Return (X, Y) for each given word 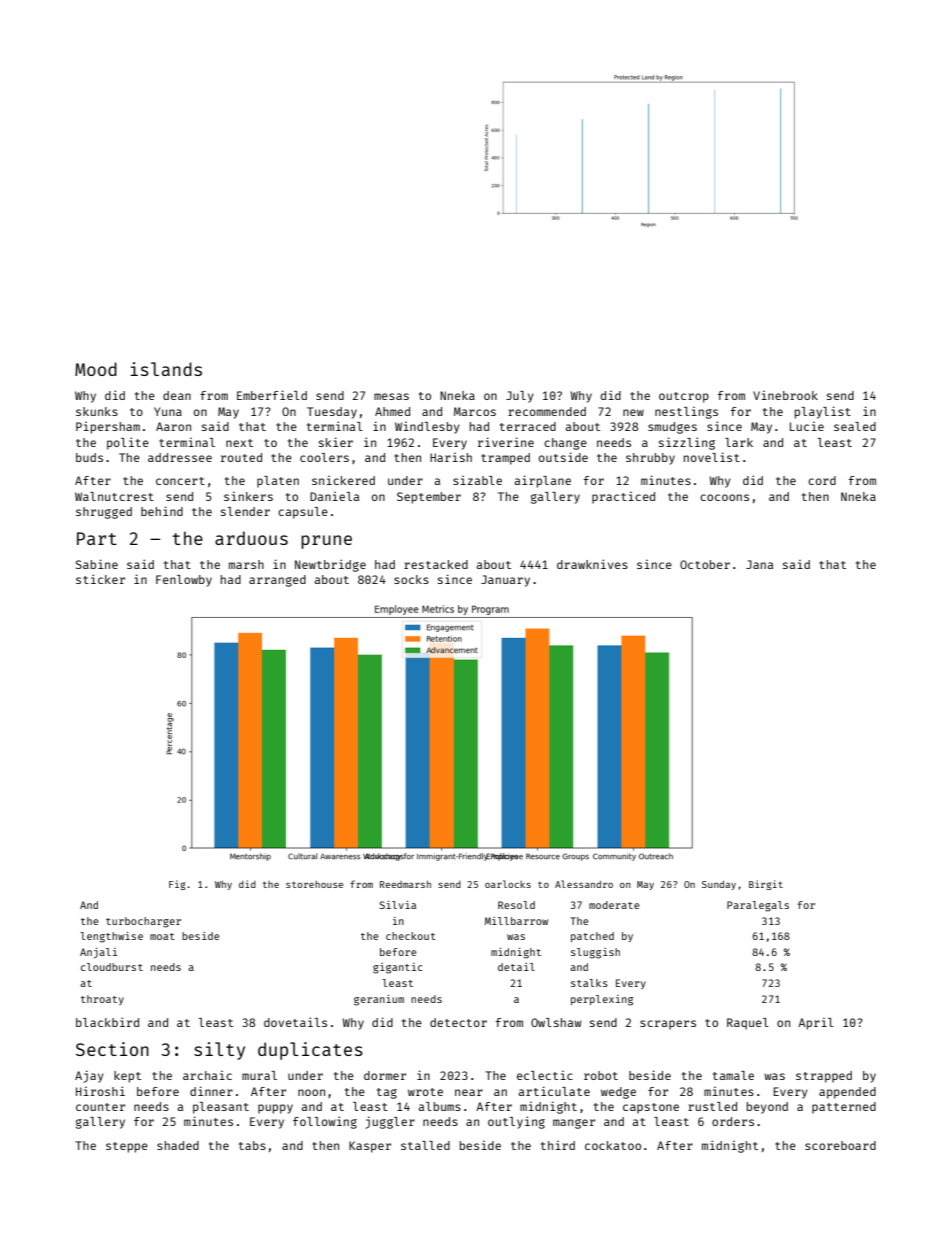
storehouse (314, 884)
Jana (759, 564)
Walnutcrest (114, 496)
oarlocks (508, 884)
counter (100, 1107)
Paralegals (758, 906)
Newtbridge (330, 565)
